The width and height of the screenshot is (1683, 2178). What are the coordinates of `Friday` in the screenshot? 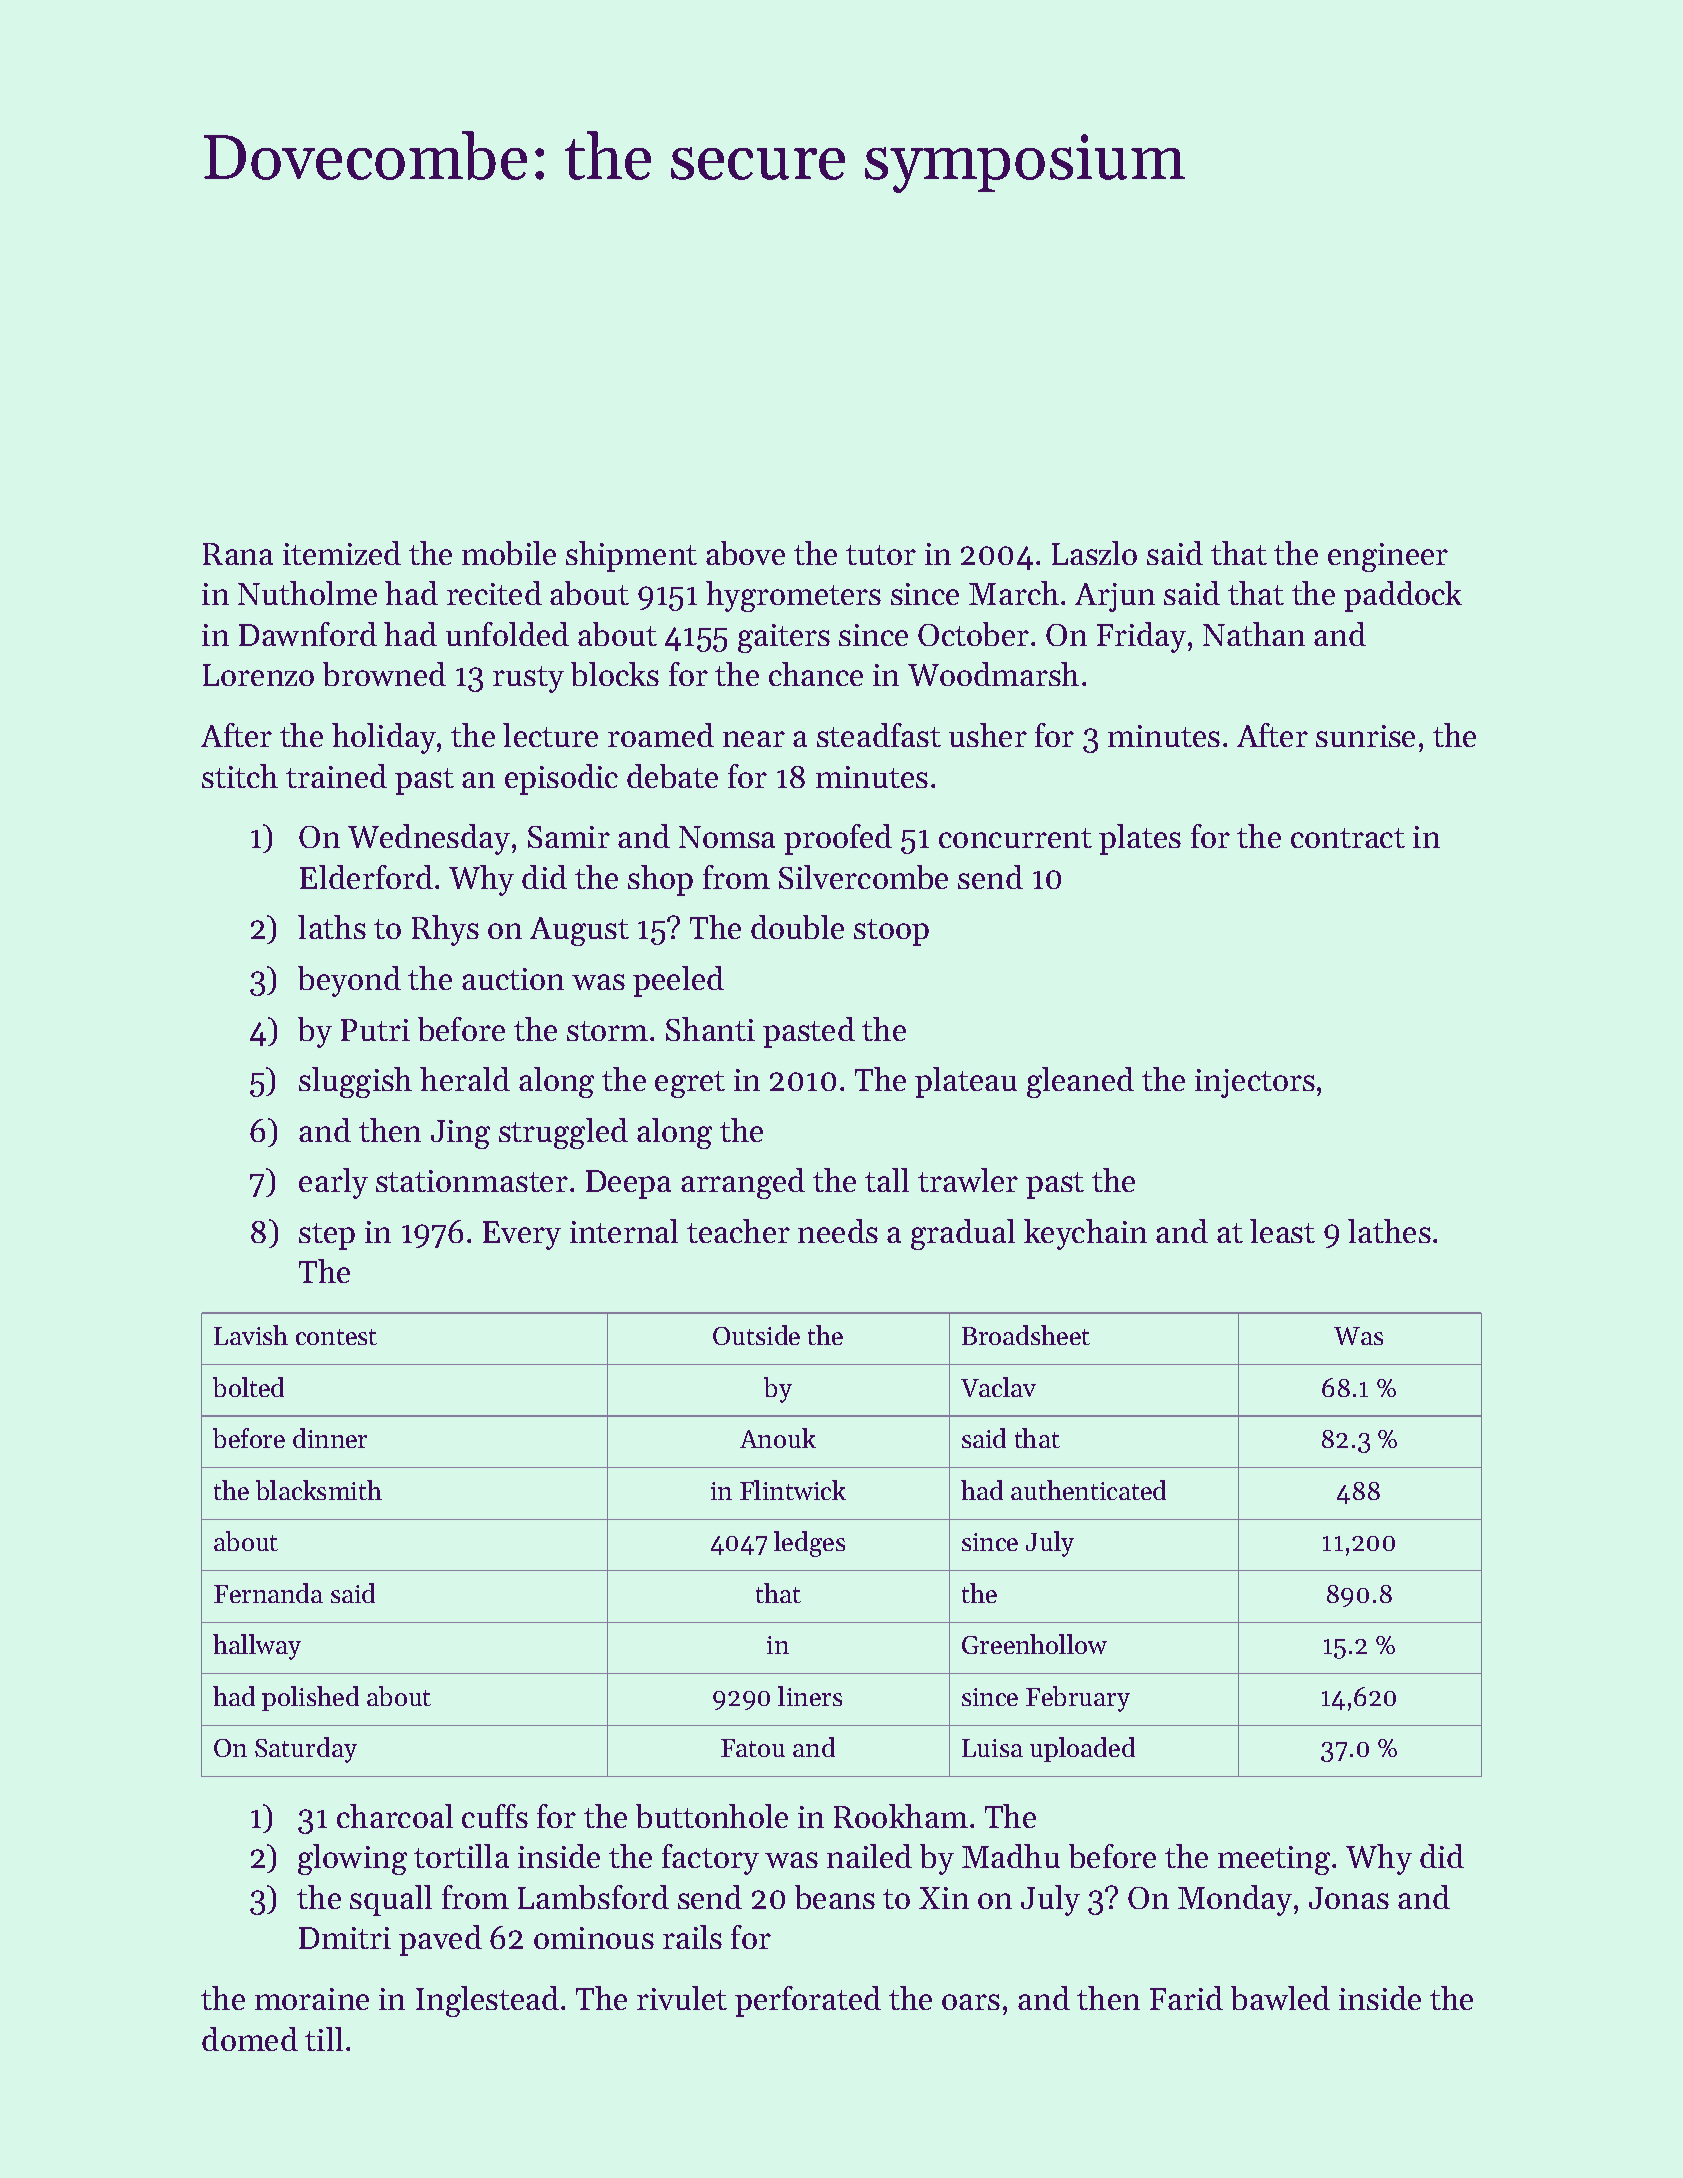 It's located at (1141, 637).
